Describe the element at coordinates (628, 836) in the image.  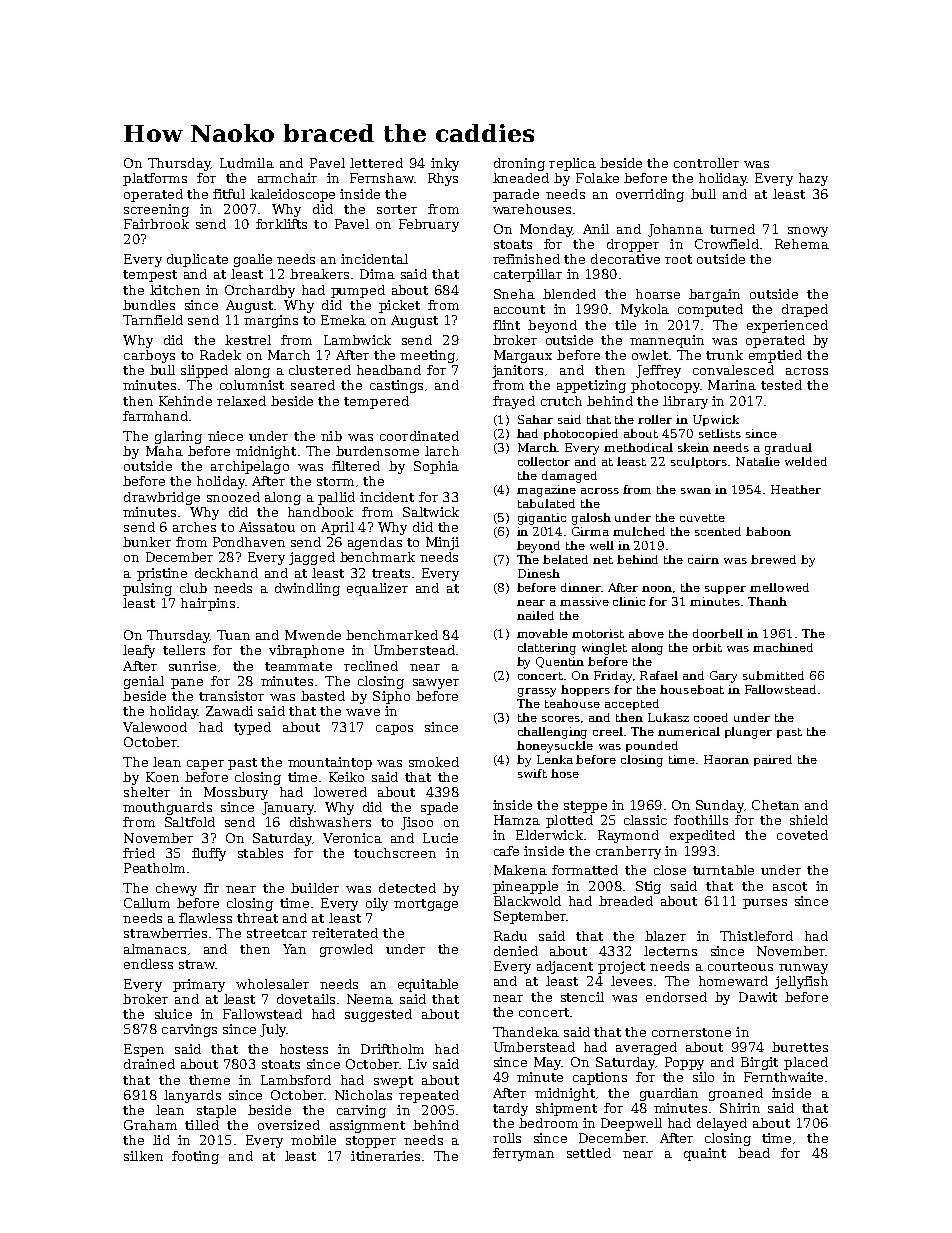
I see `Raymond` at that location.
